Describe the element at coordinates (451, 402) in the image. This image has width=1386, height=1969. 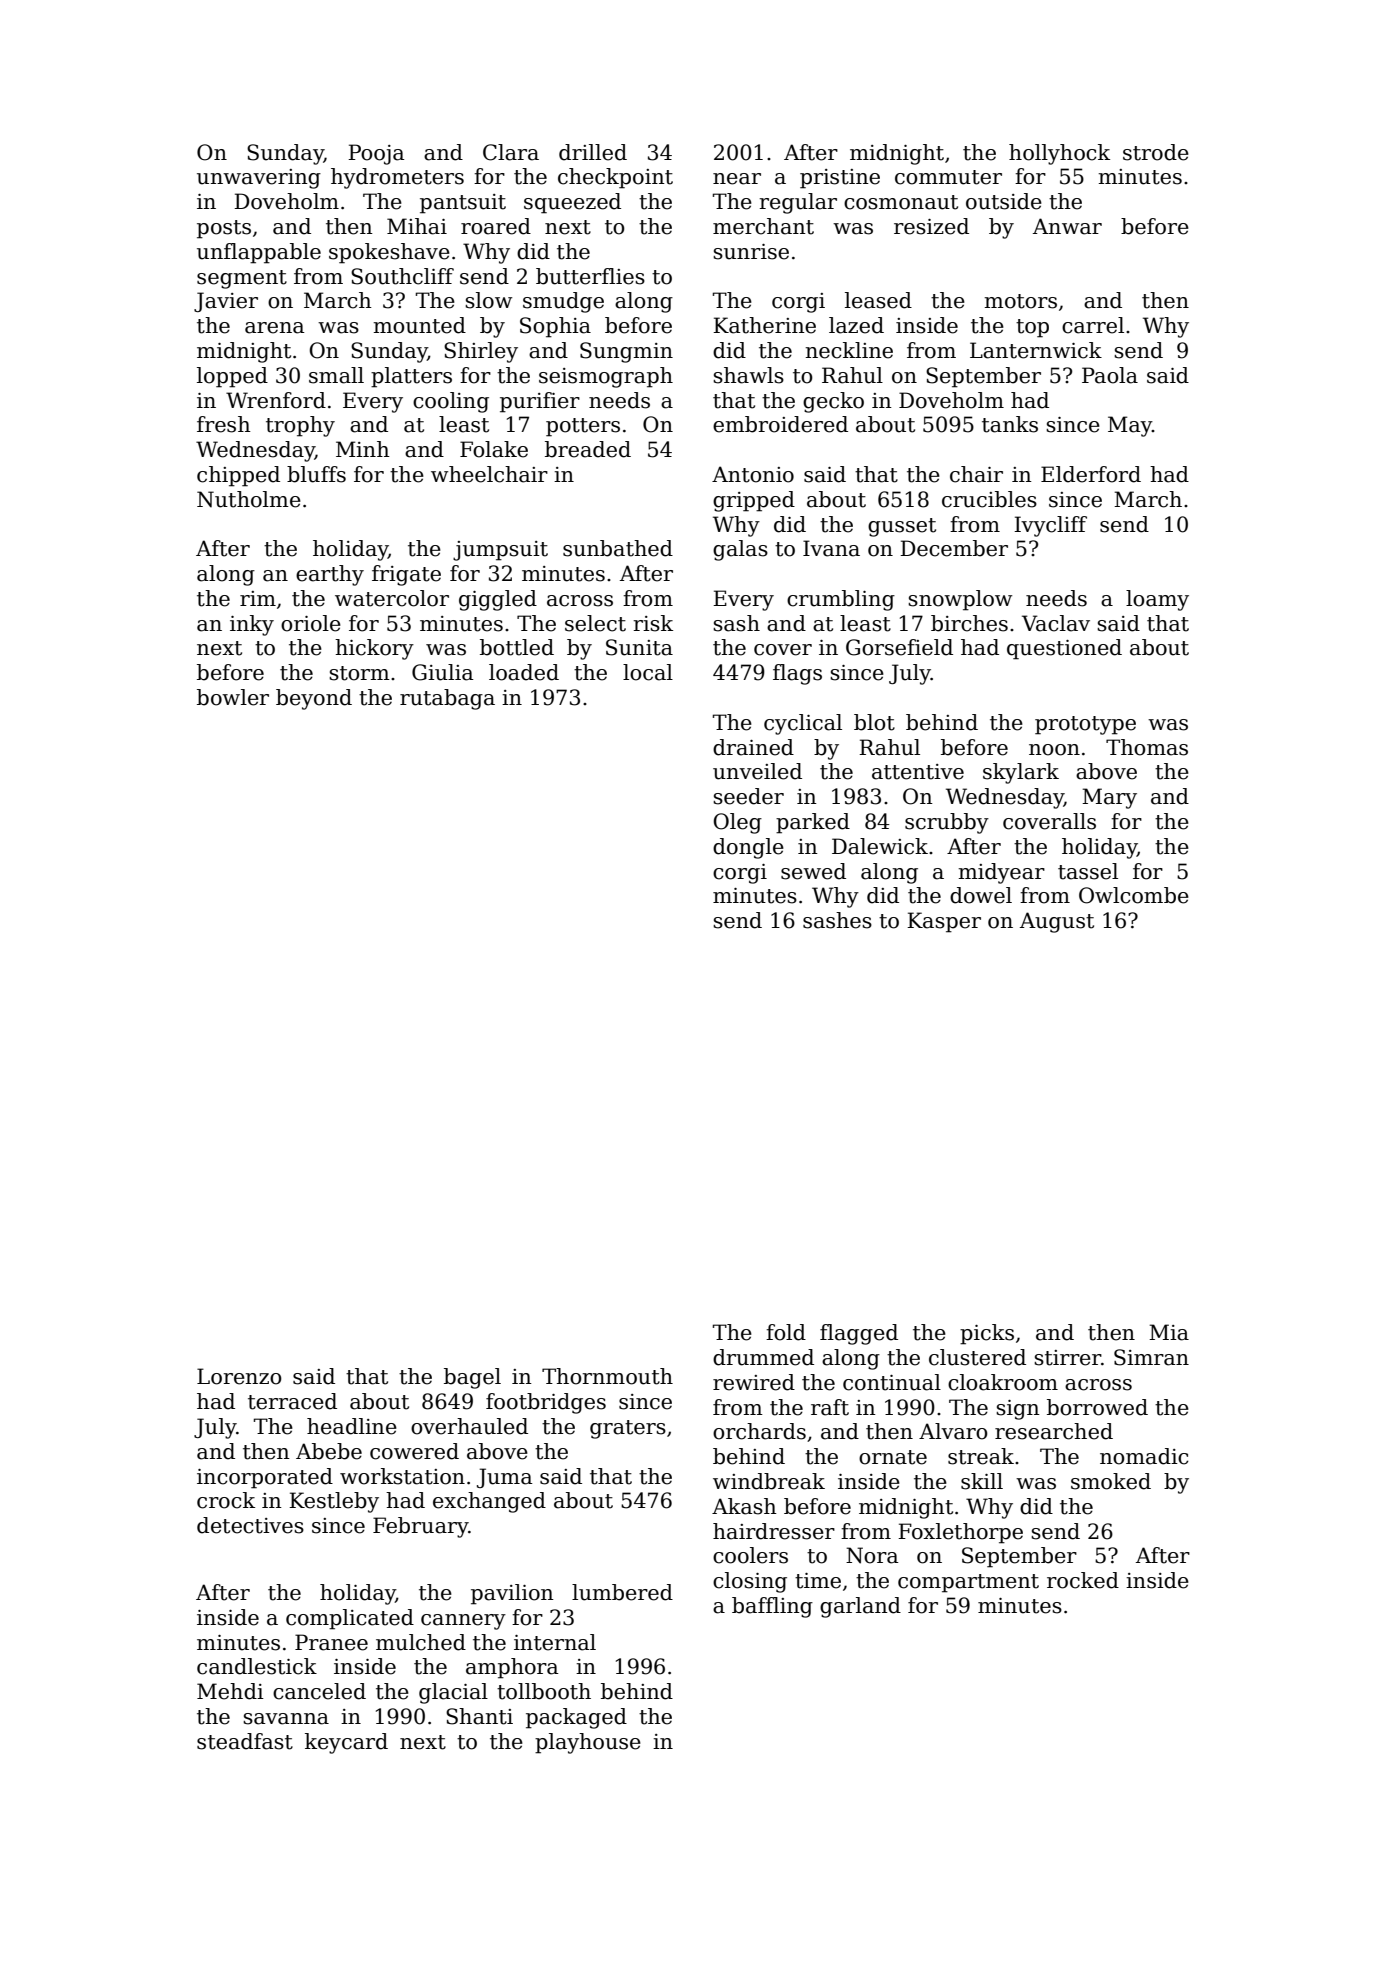
I see `cooling` at that location.
